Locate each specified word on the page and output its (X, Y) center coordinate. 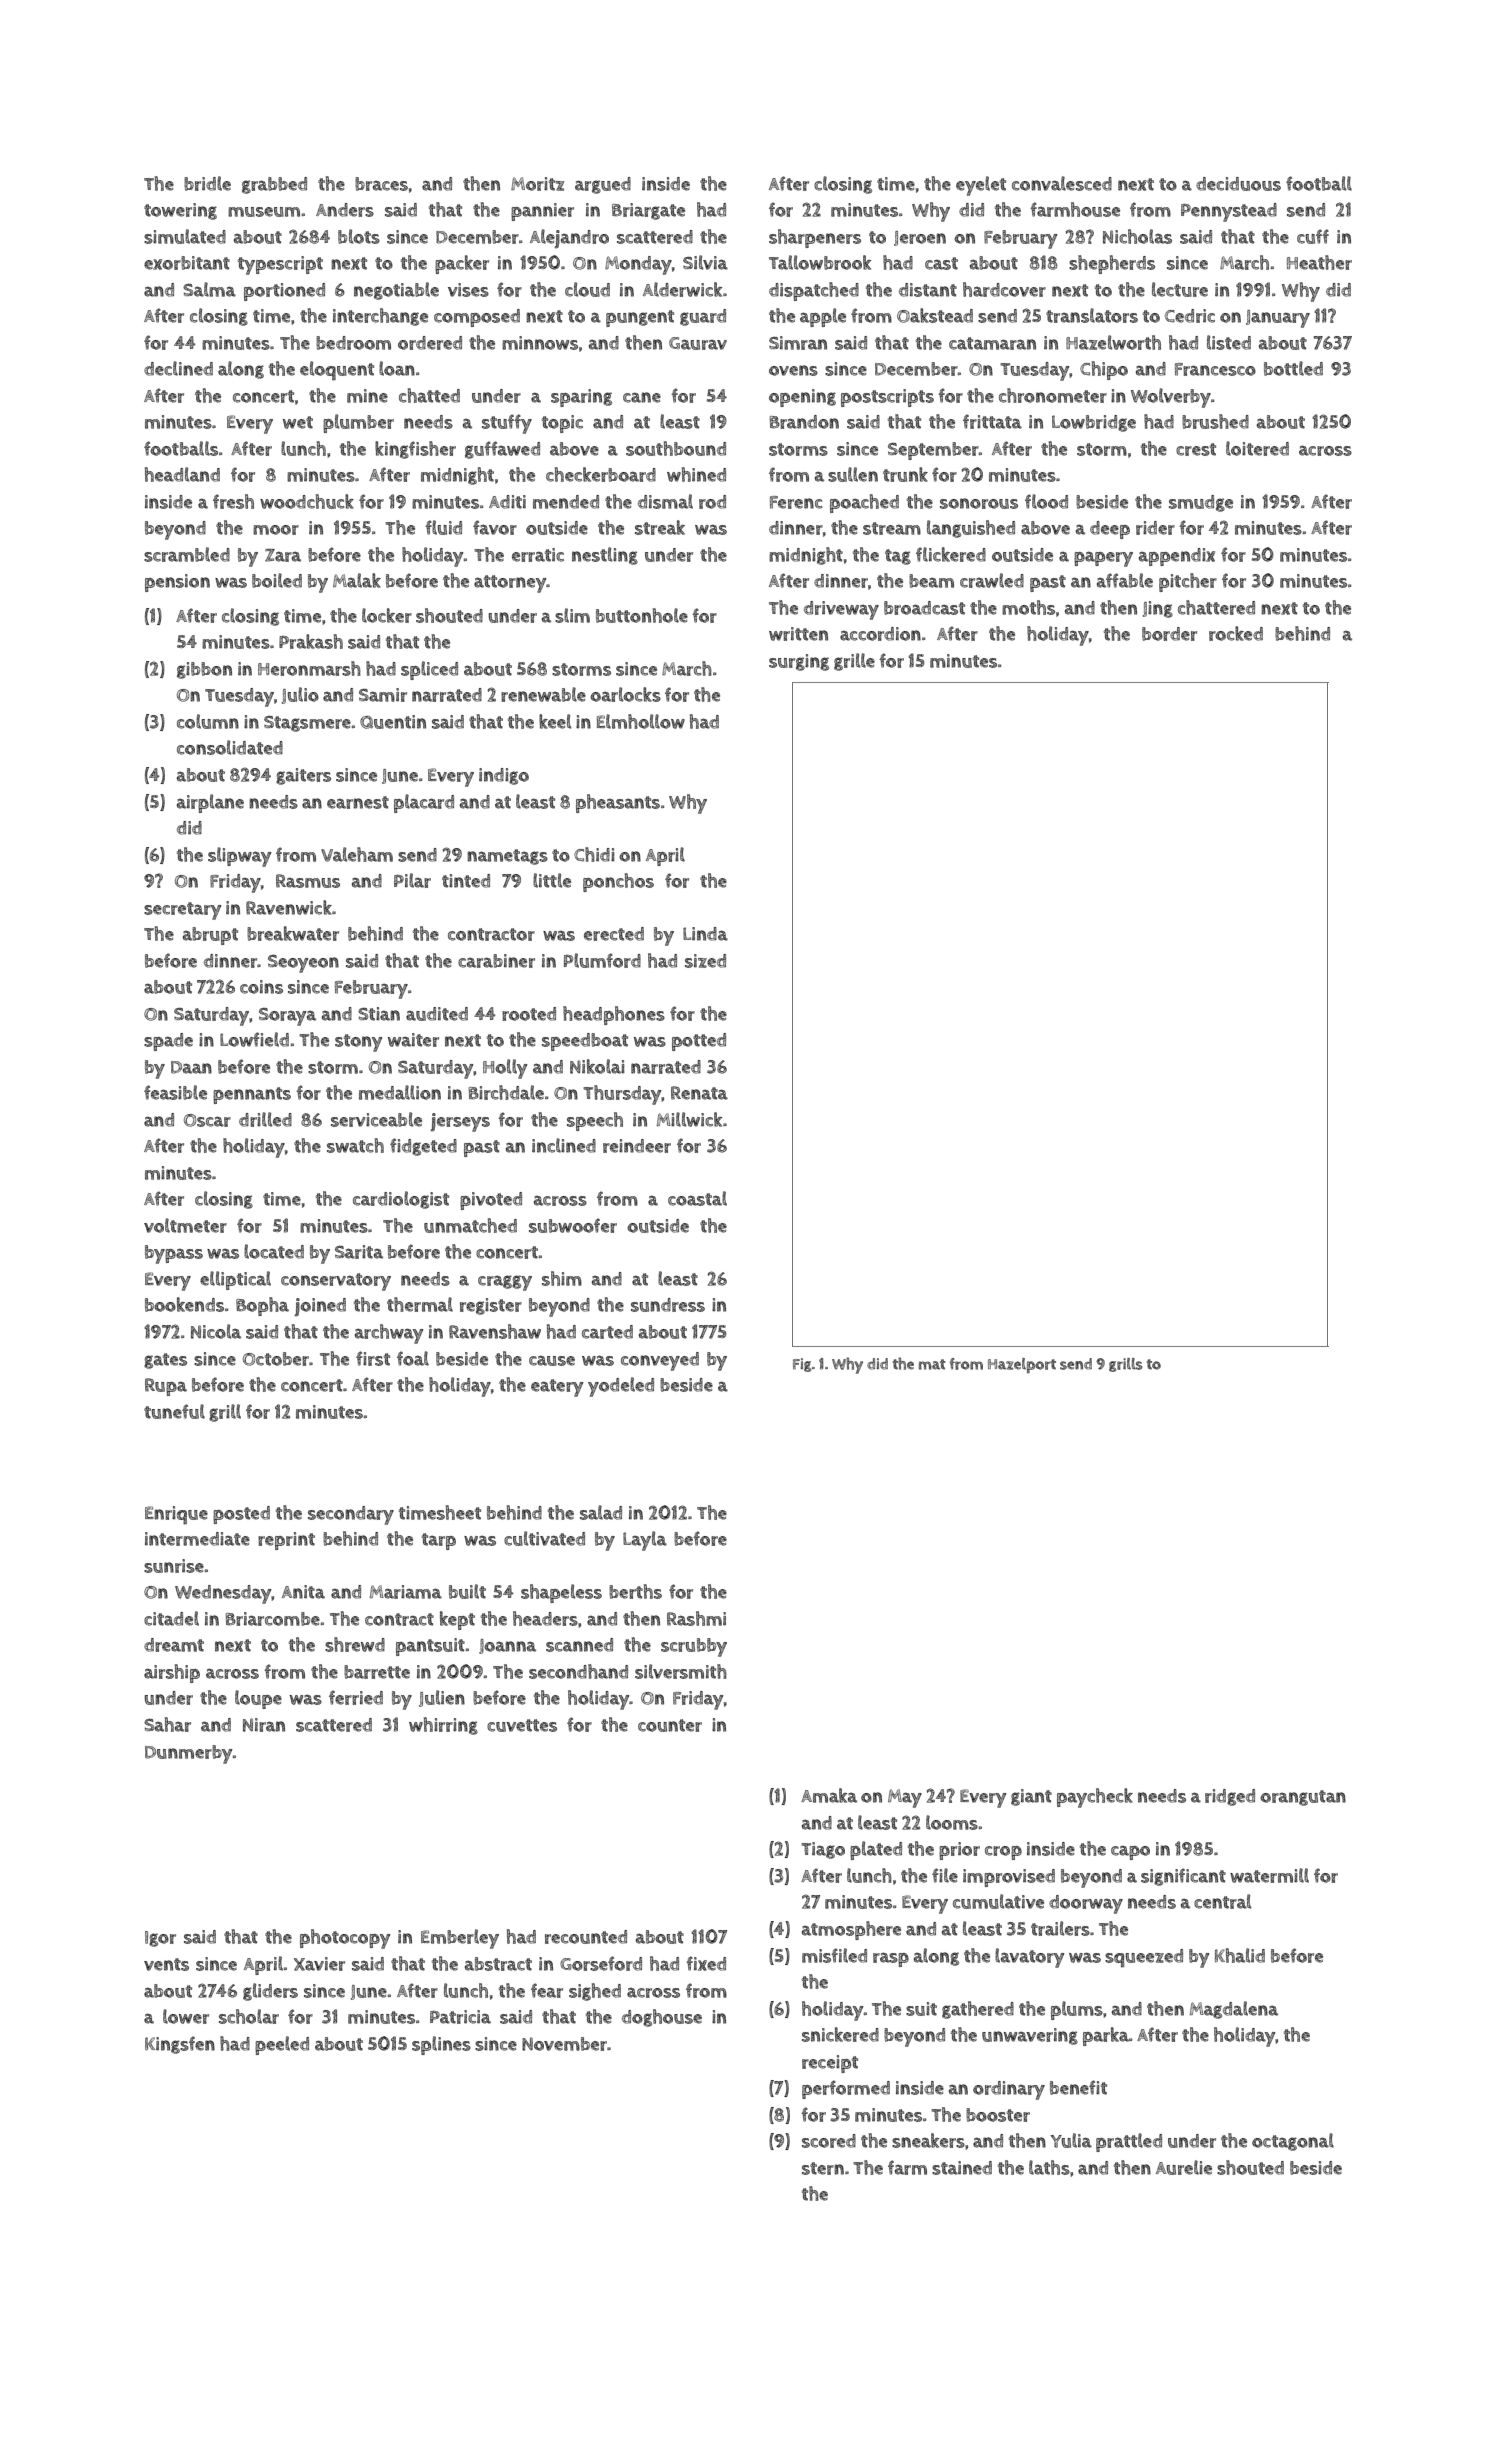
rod (712, 502)
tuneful (174, 1411)
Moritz (537, 184)
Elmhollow (641, 721)
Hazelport (1022, 1365)
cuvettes (522, 1725)
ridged (1230, 1797)
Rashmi (696, 1618)
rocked (1236, 633)
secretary (183, 911)
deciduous (1238, 184)
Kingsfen (180, 2045)
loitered (1257, 448)
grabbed (274, 185)
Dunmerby (189, 1754)
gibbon (204, 670)
